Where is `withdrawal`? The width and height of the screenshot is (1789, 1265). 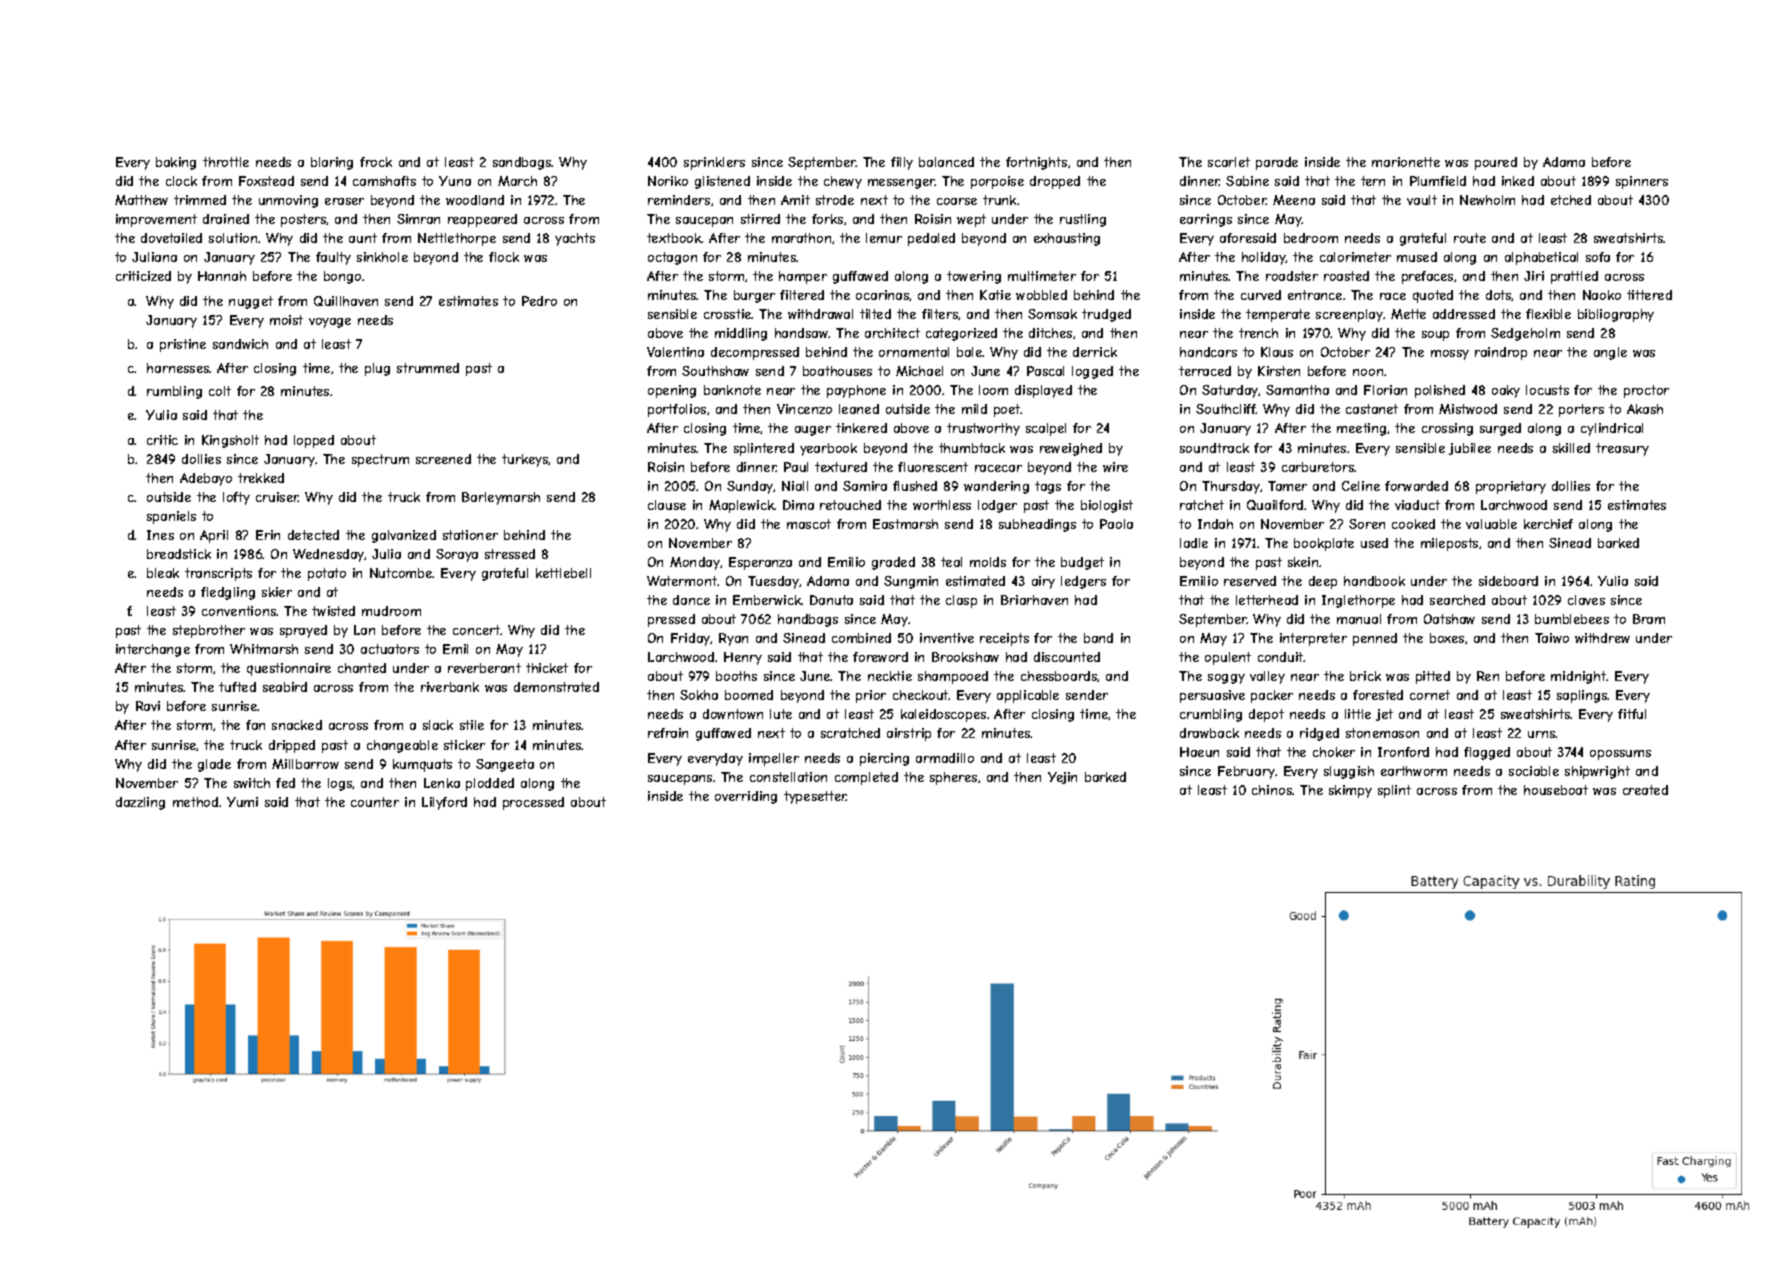
withdrawal is located at coordinates (820, 314).
